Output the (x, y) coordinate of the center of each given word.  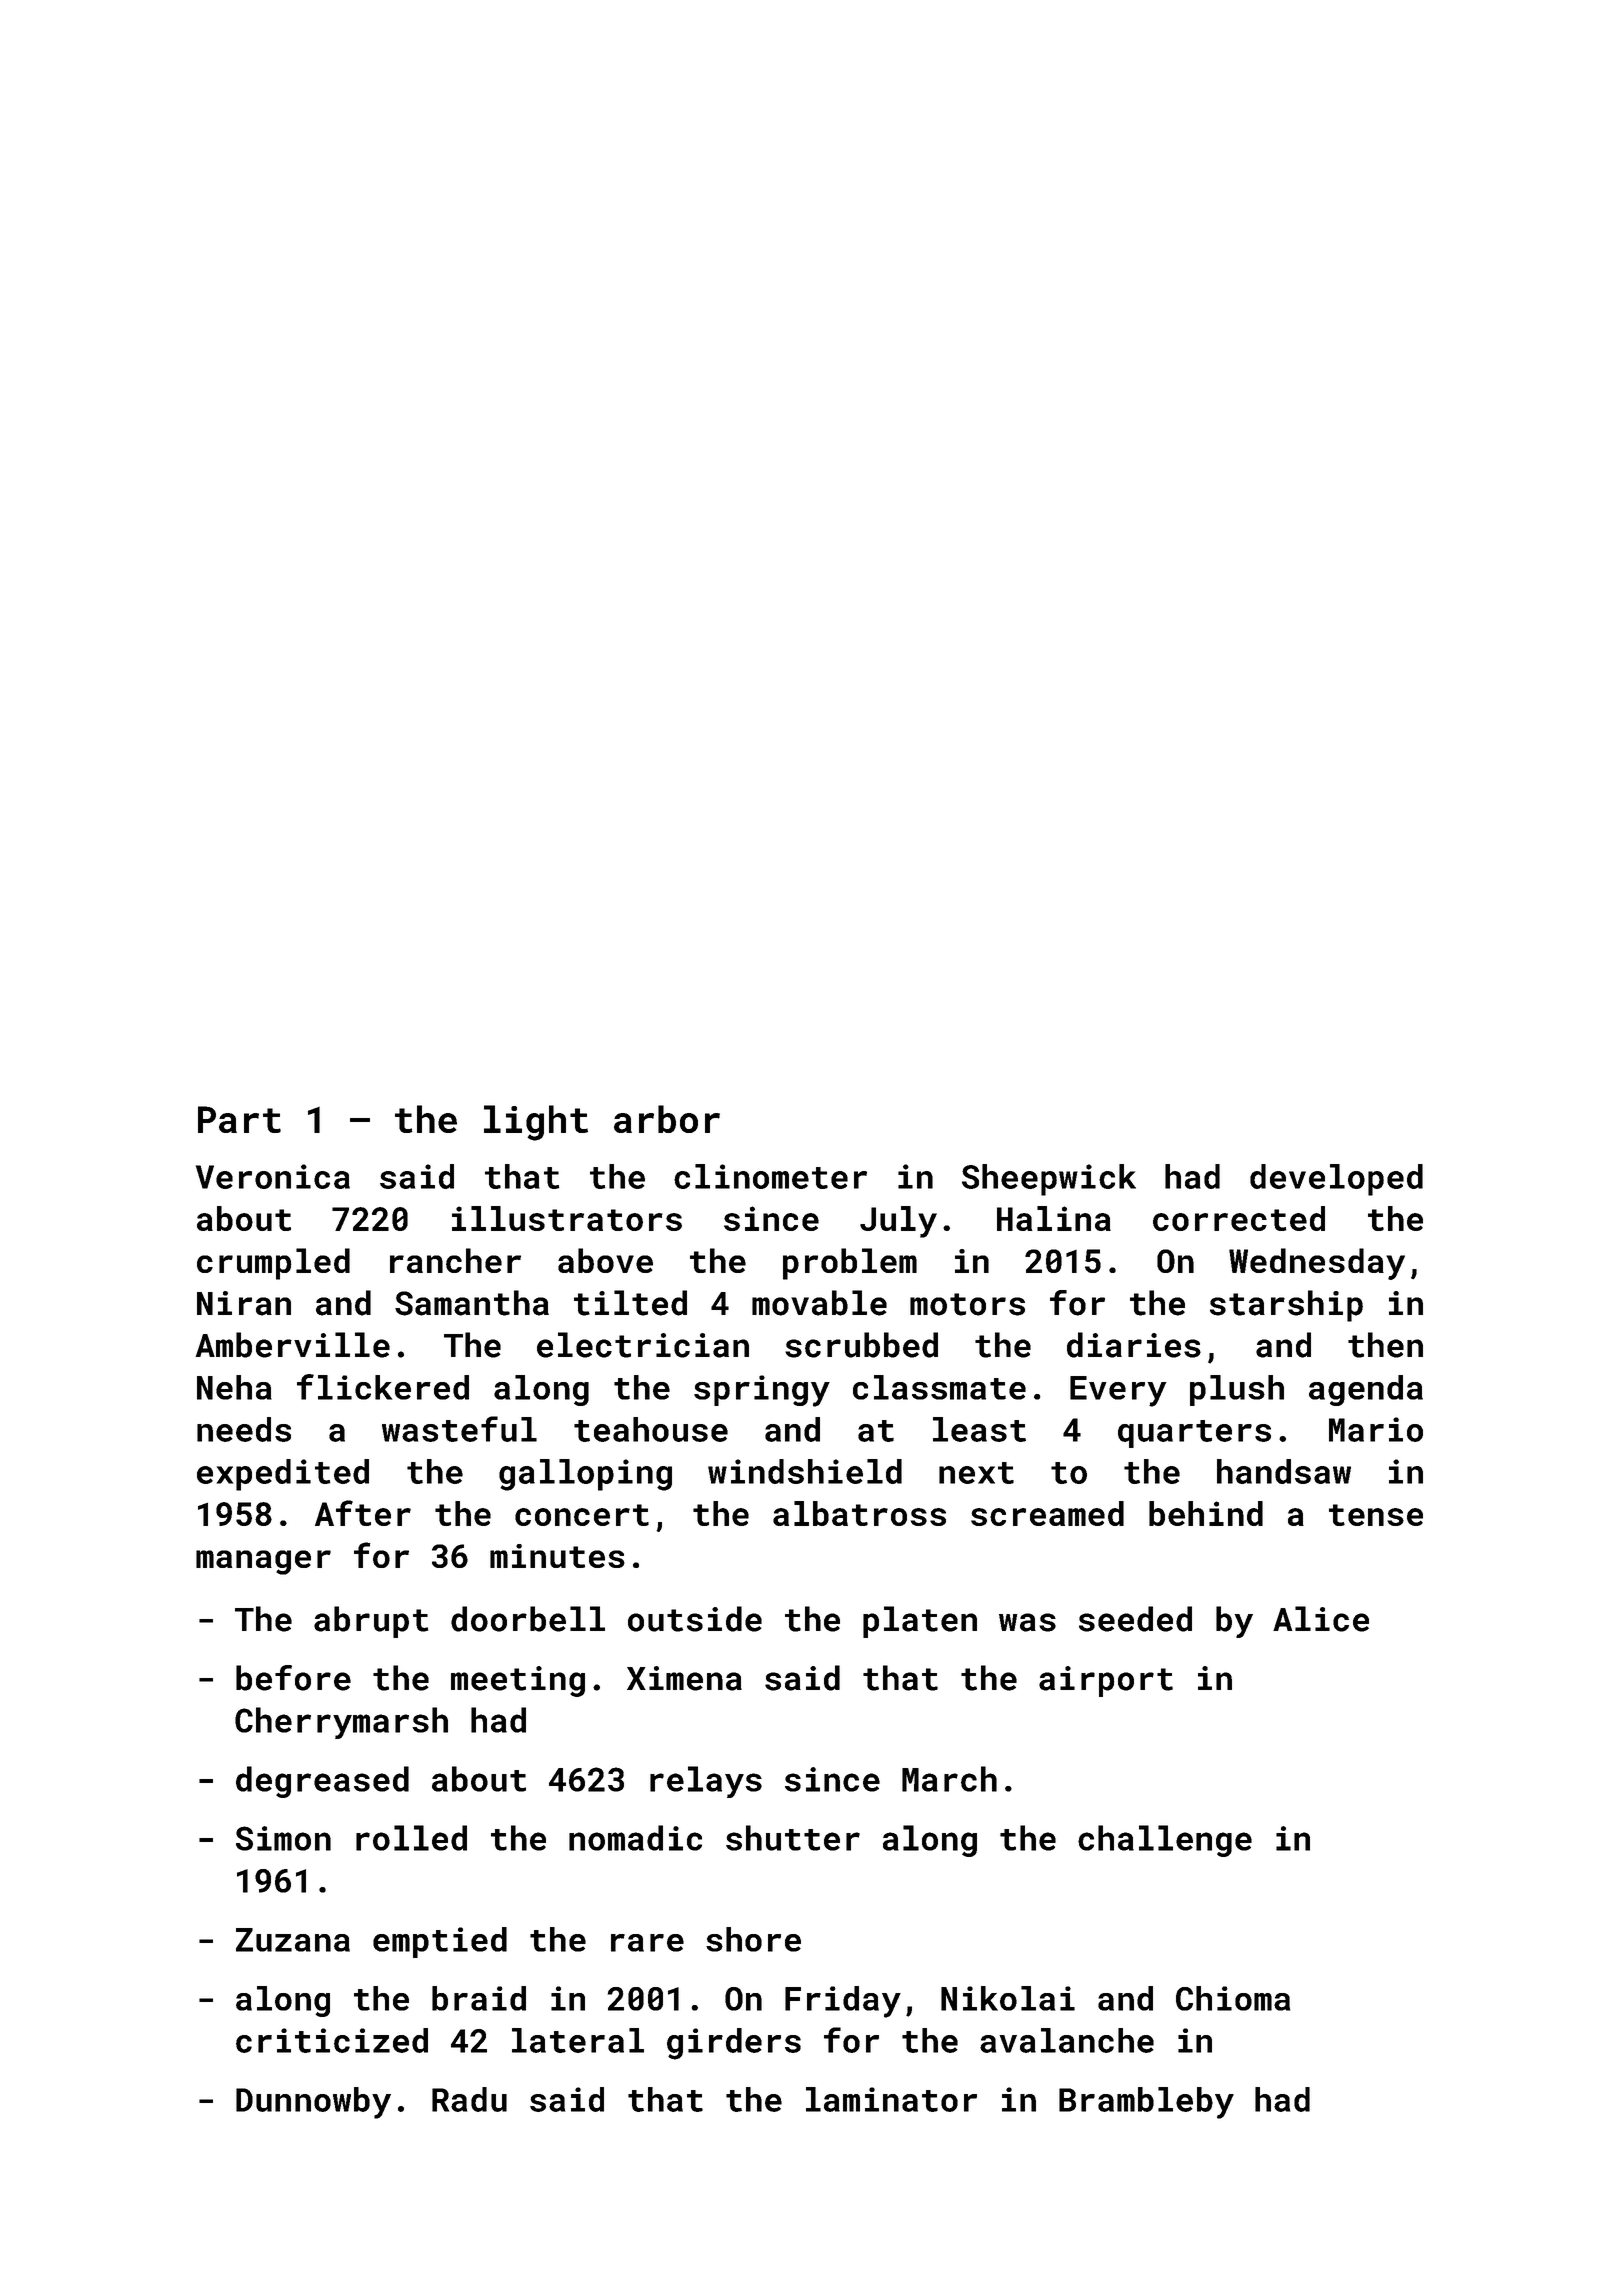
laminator (891, 2099)
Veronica (273, 1176)
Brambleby (1146, 2103)
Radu (469, 2099)
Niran (244, 1303)
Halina (1054, 1218)
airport (1106, 1681)
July (898, 1222)
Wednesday (1317, 1264)
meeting (518, 1681)
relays (706, 1782)
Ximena (684, 1678)
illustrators (567, 1218)
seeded (1135, 1619)
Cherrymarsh (341, 1723)
